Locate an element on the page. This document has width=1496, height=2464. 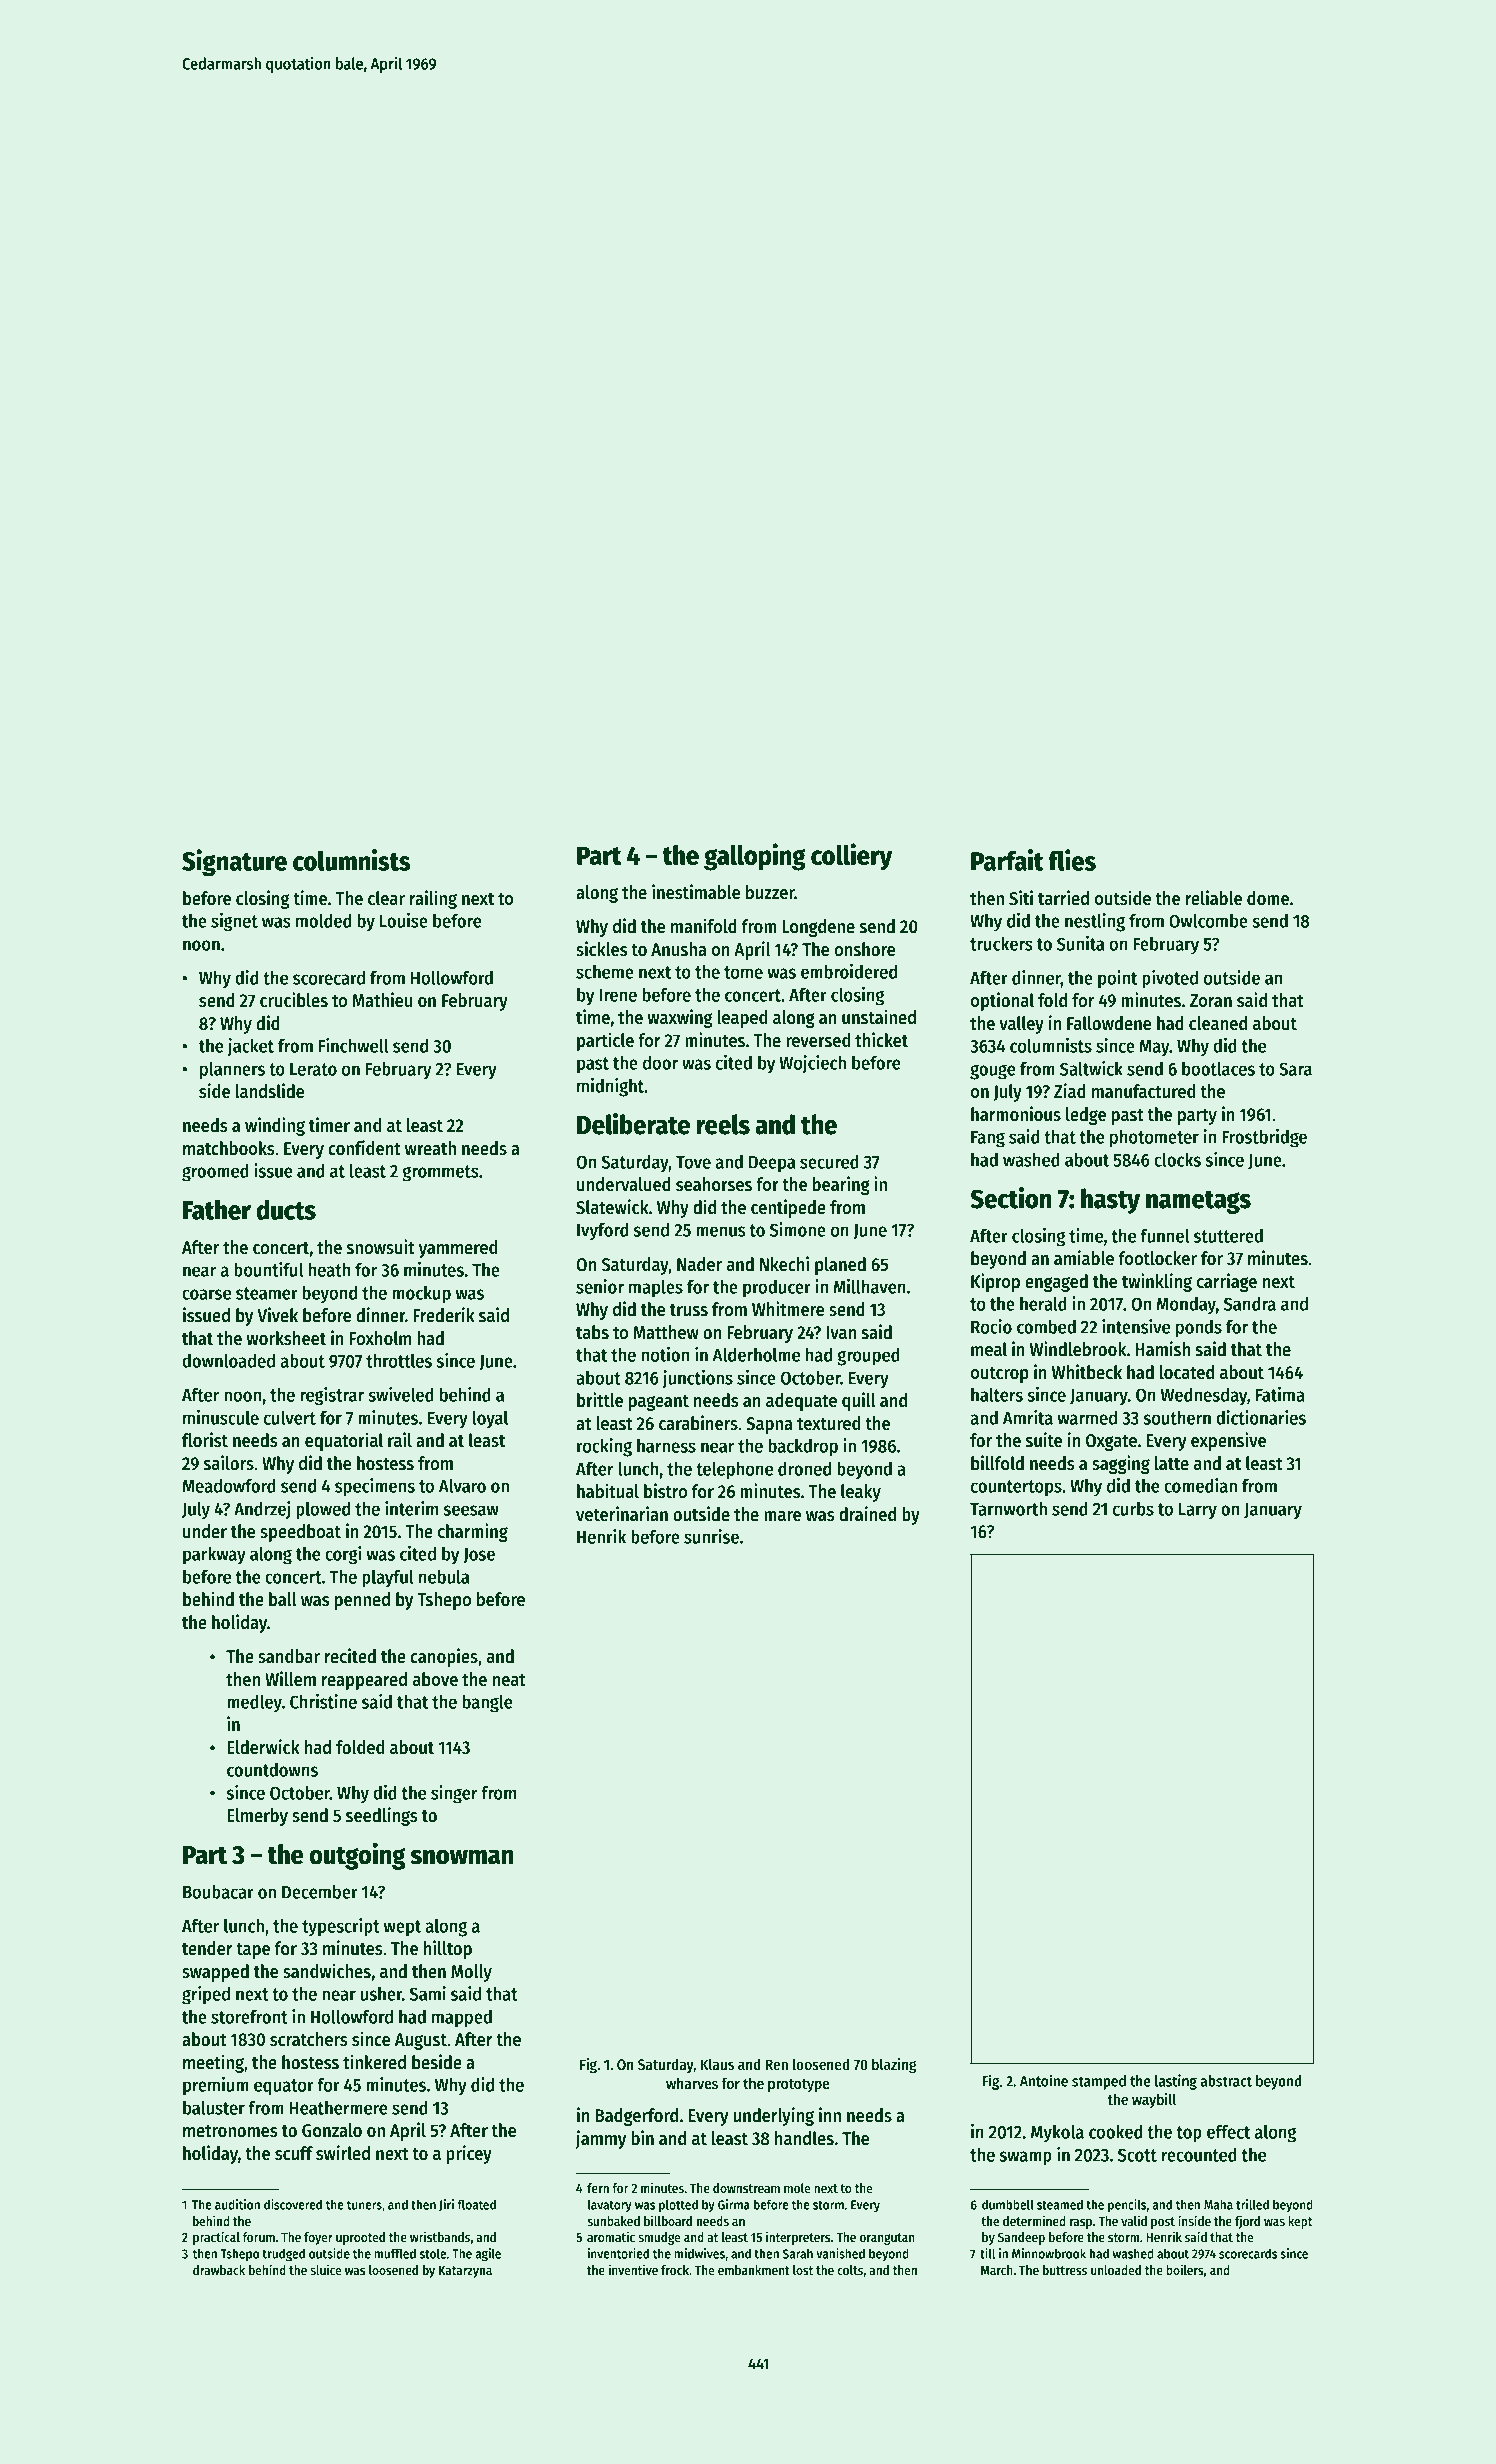
Klaus is located at coordinates (717, 2064).
